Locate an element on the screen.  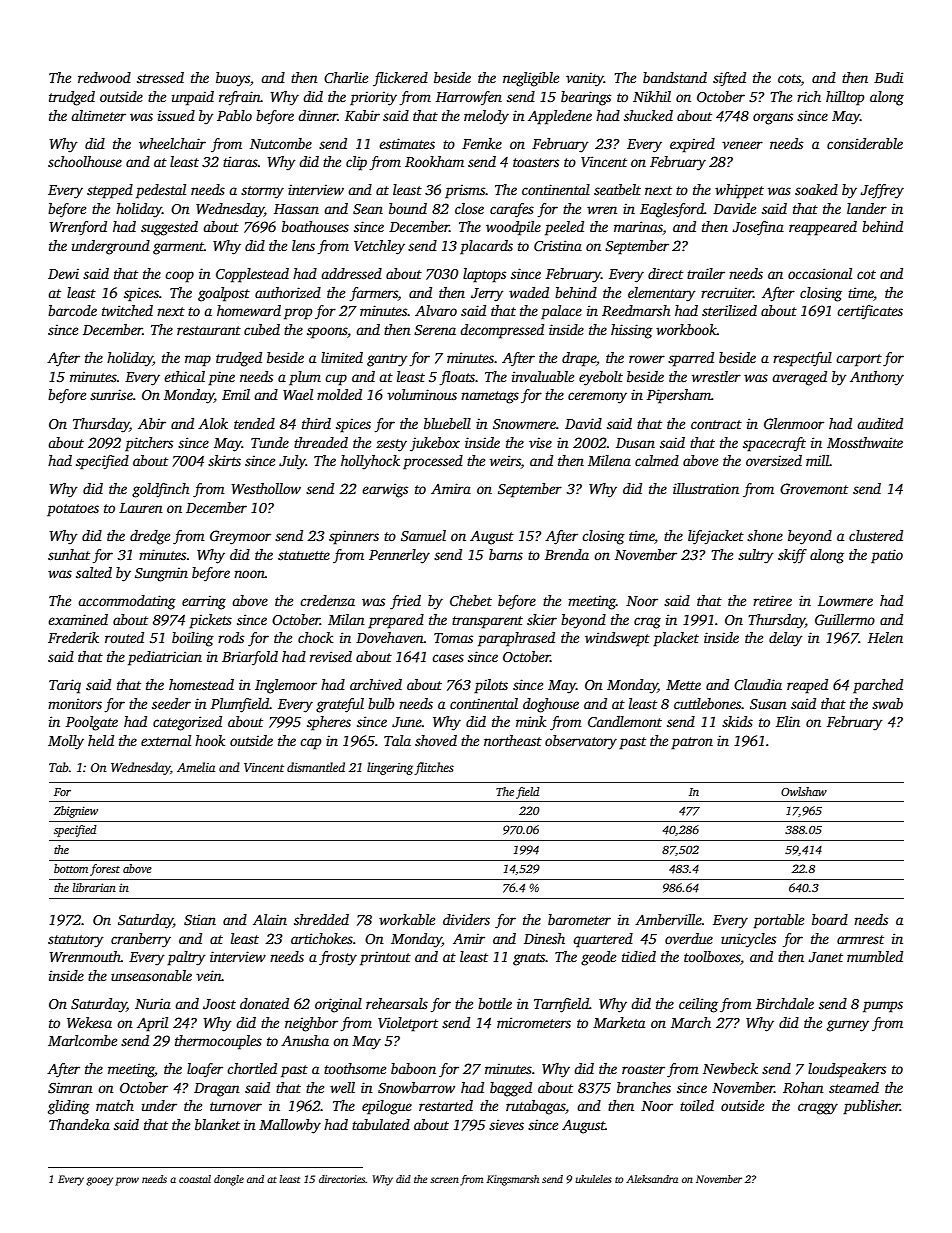
sunhat is located at coordinates (69, 554).
